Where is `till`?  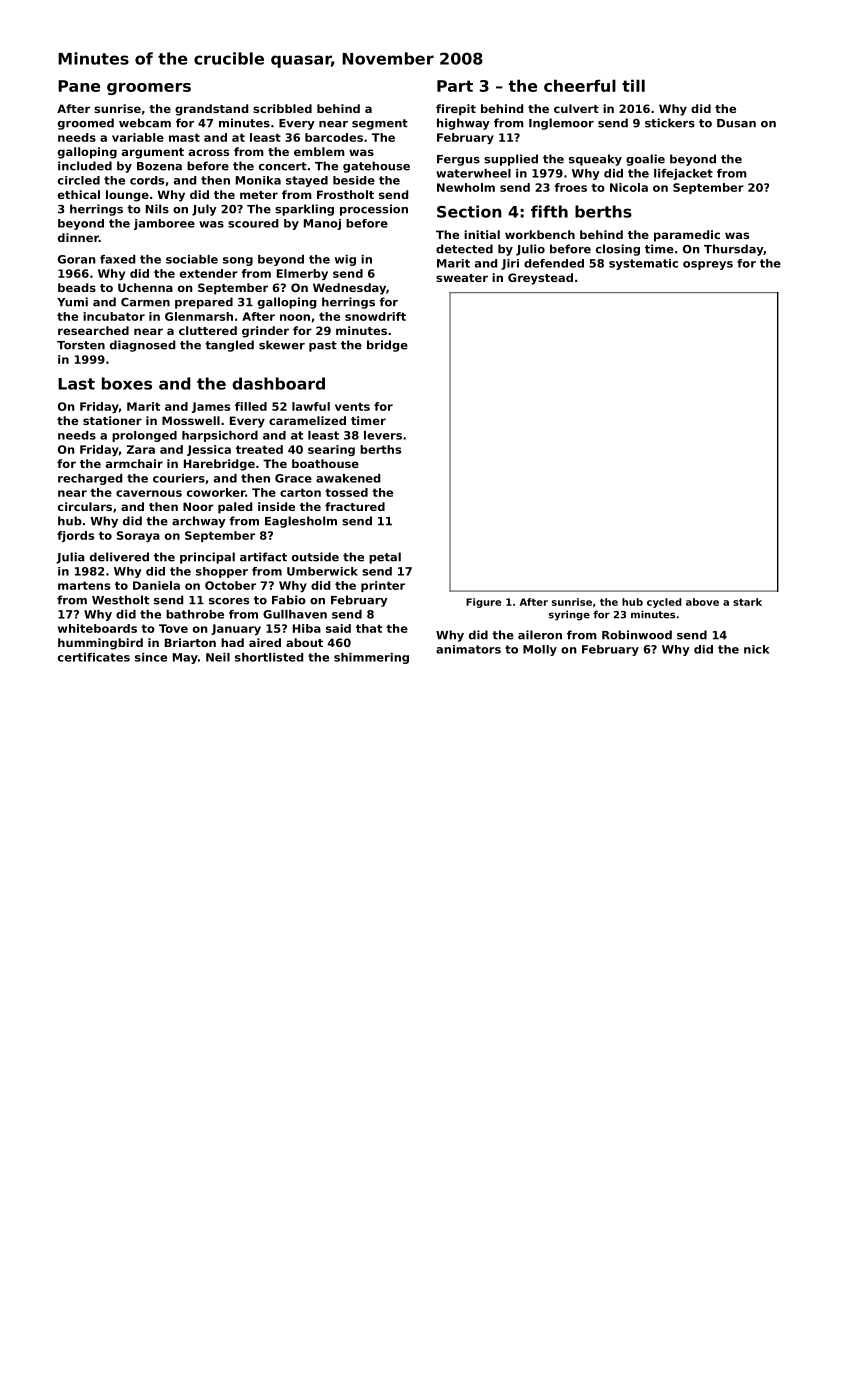 till is located at coordinates (633, 85).
